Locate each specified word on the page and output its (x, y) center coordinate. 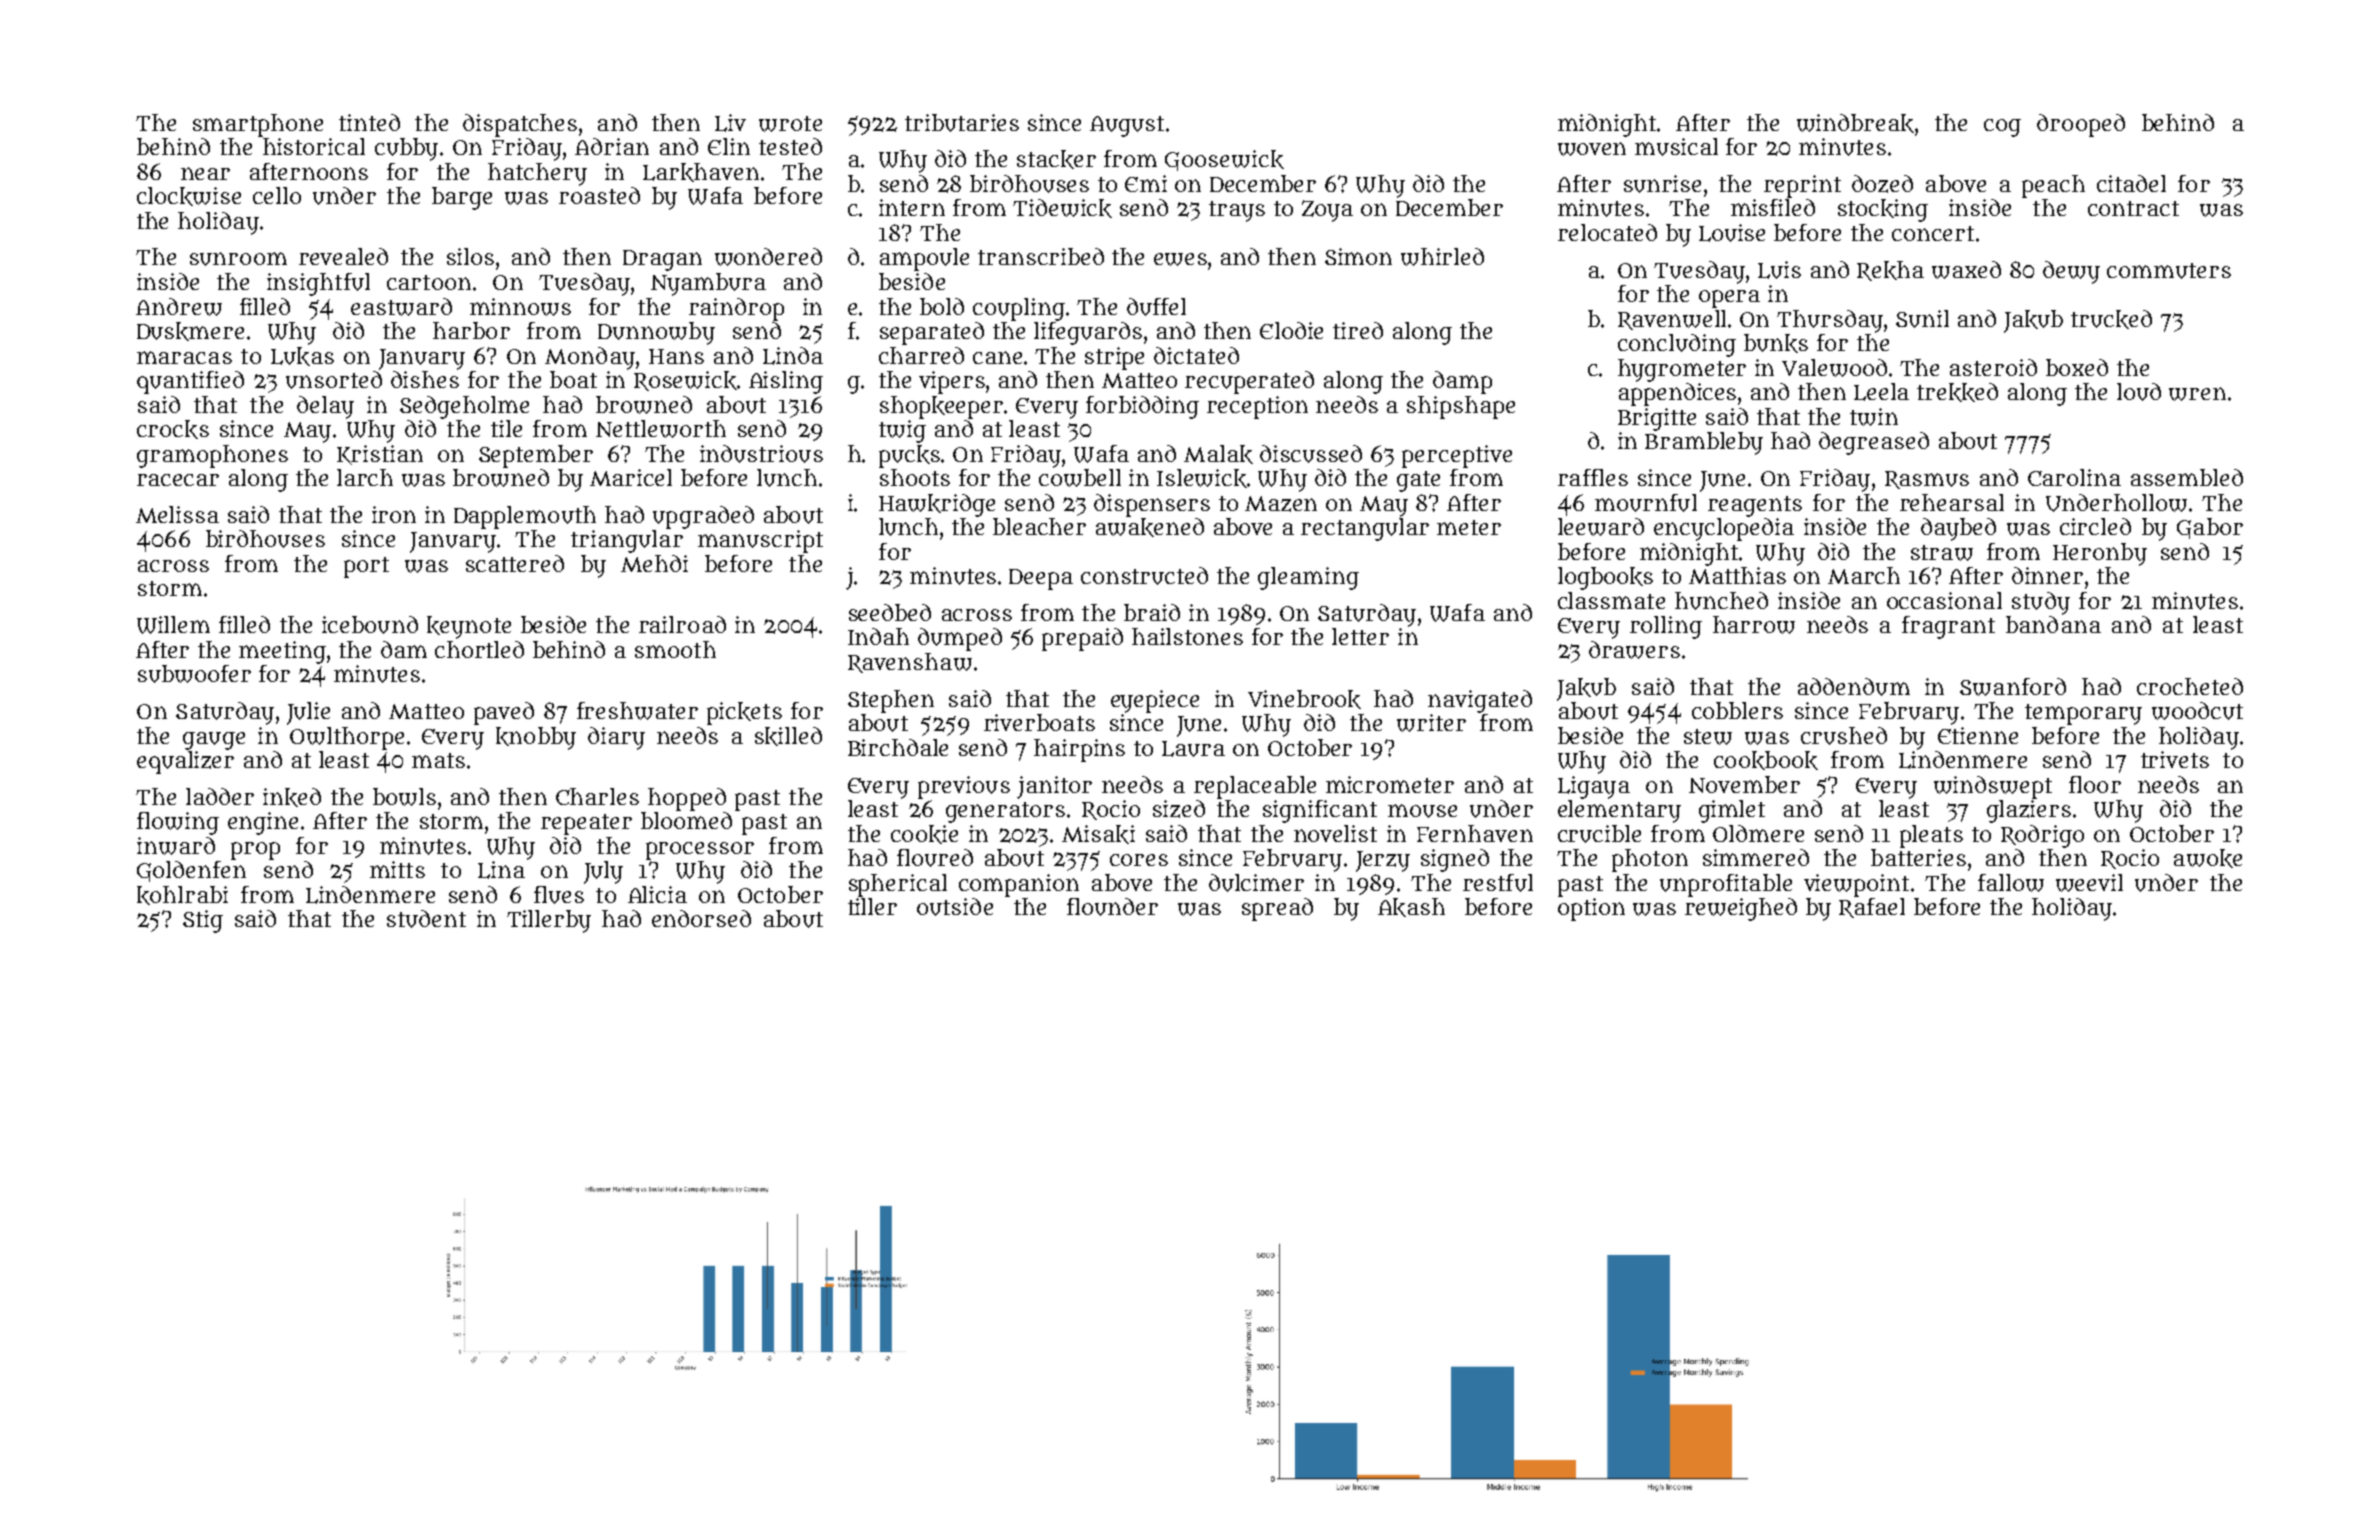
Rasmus (1927, 480)
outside (955, 907)
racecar (178, 480)
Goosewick (1224, 160)
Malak (1218, 454)
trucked (2111, 319)
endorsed (701, 918)
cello (277, 195)
